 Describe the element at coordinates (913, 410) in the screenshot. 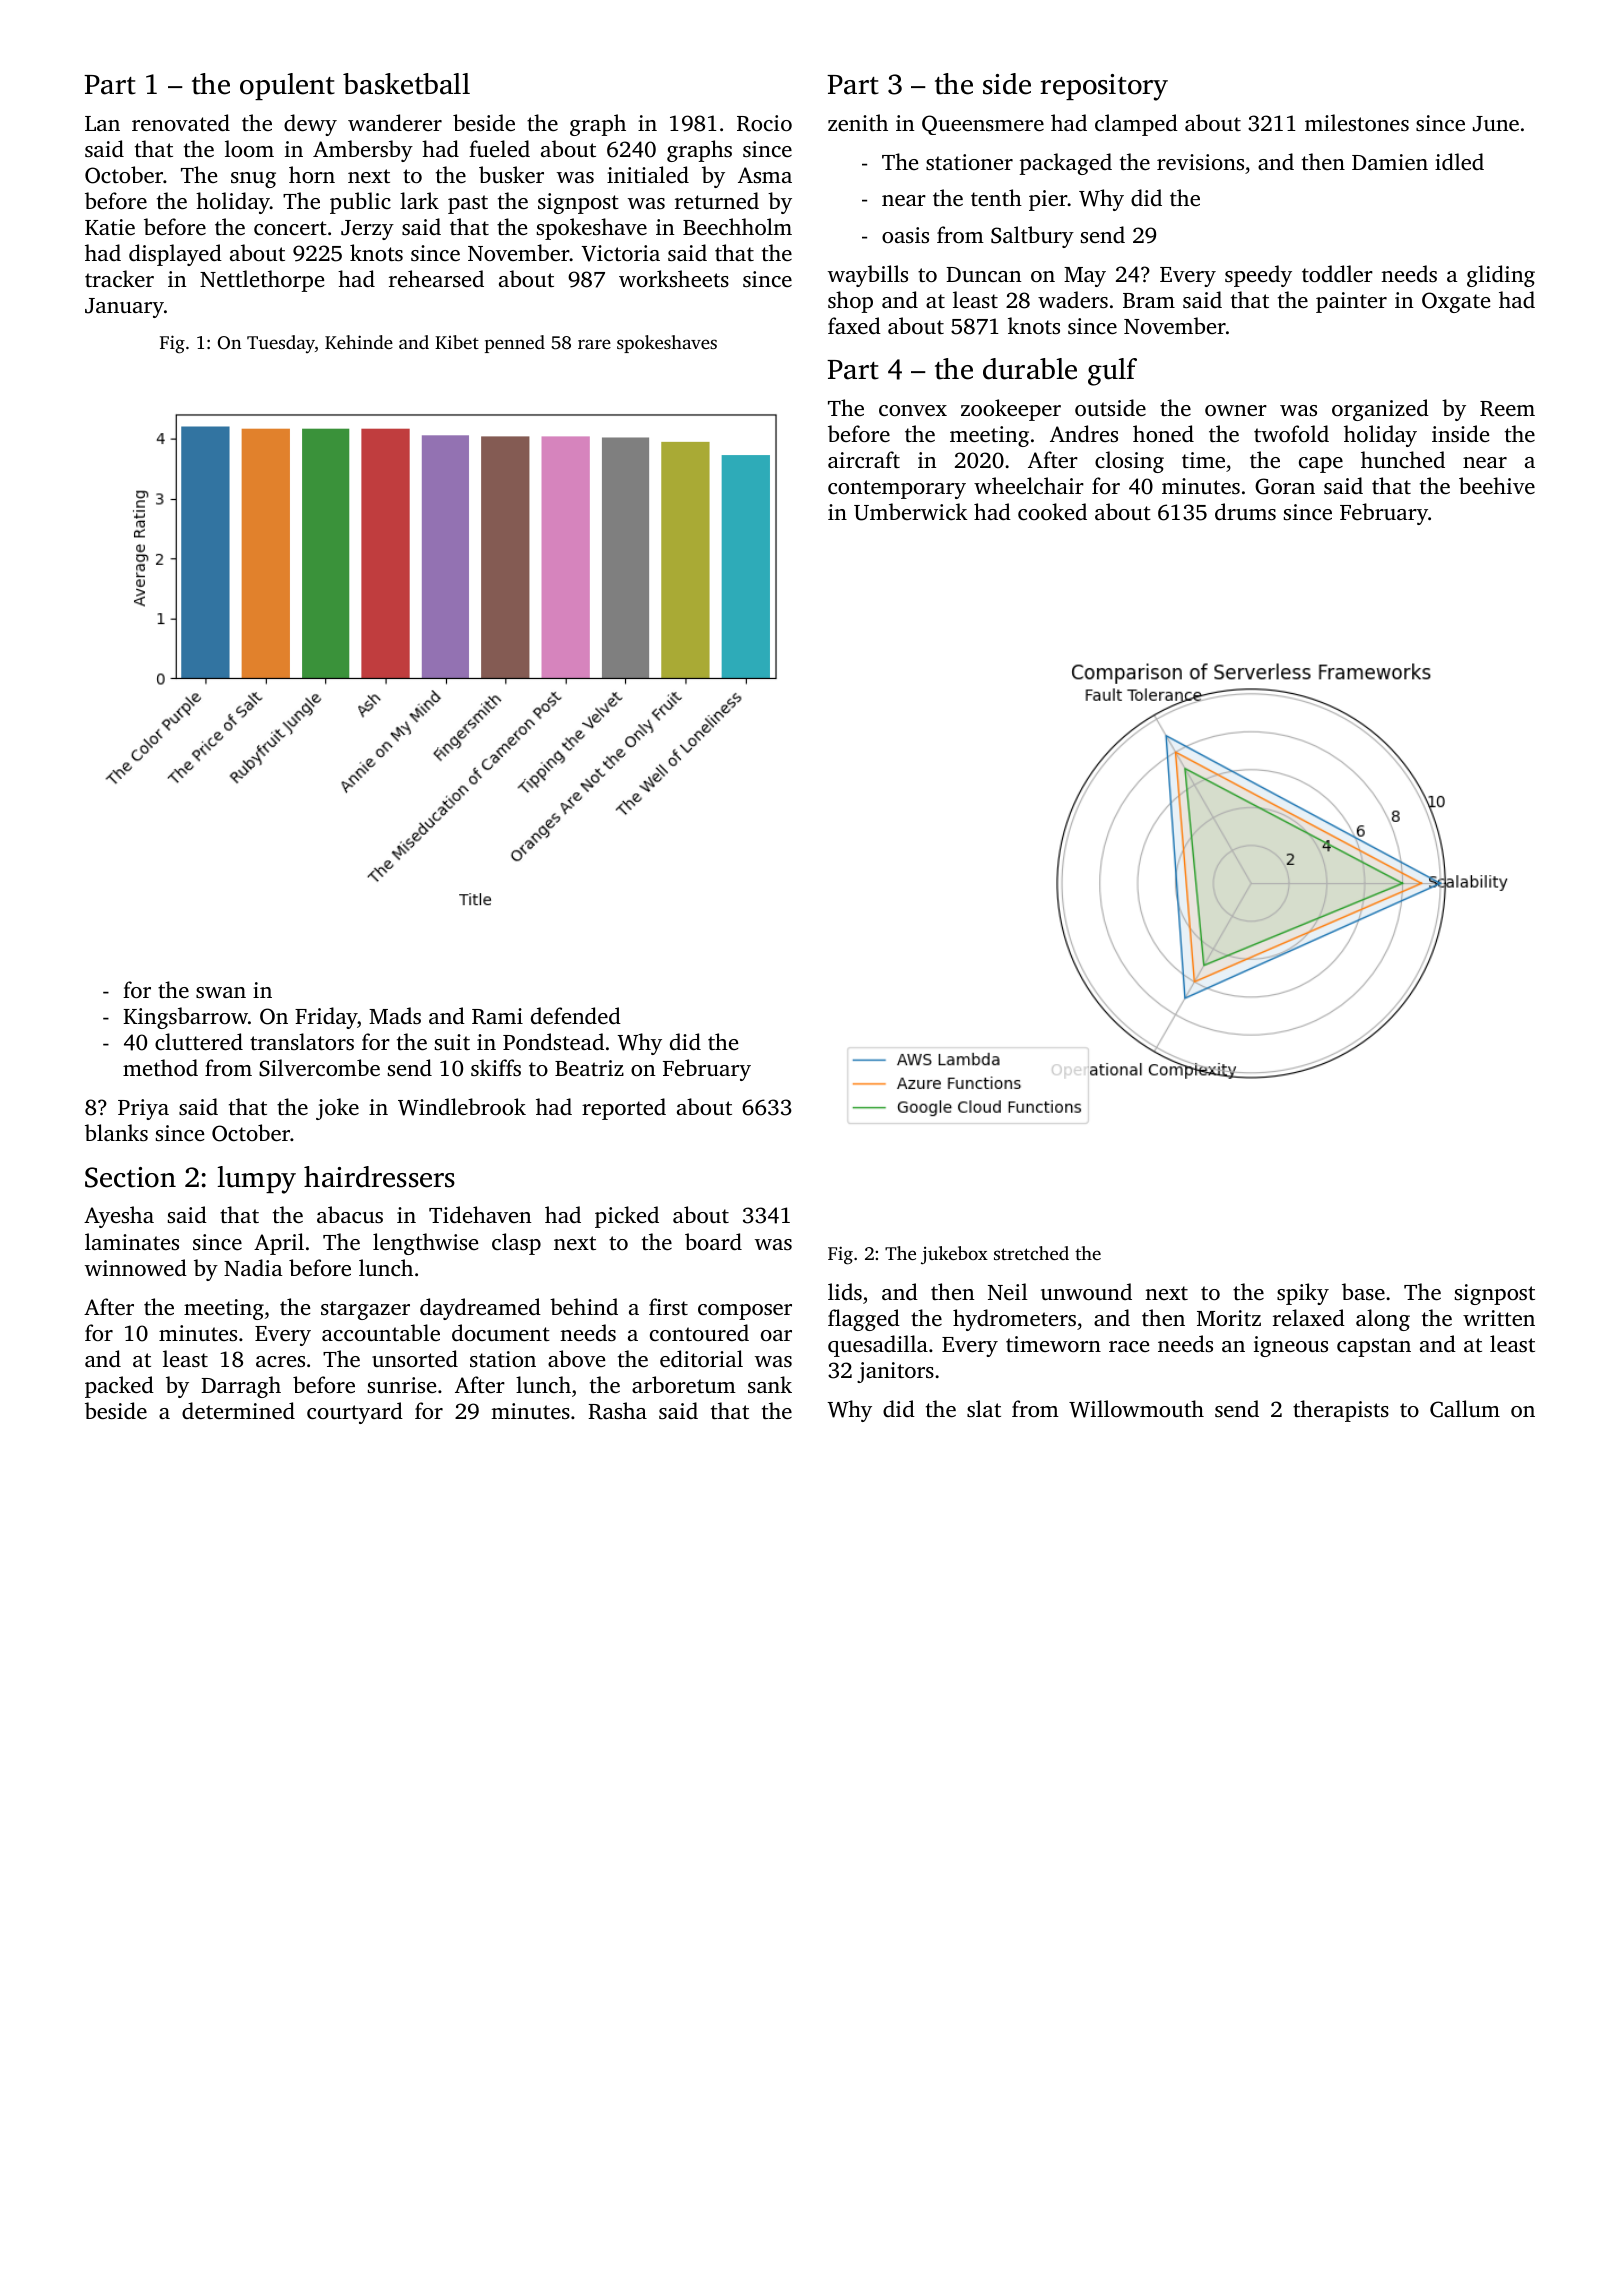

I see `convex` at that location.
